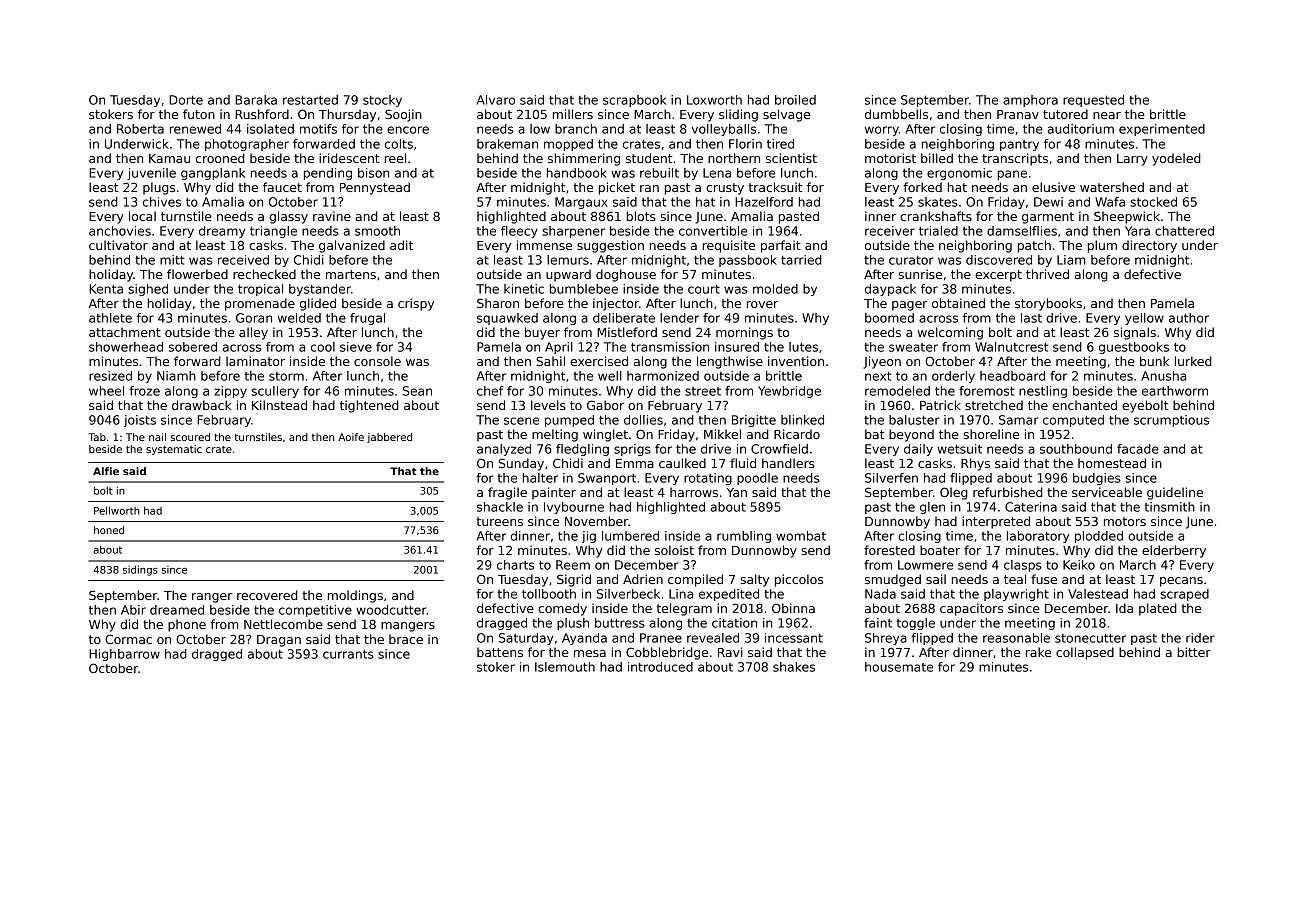 This document has height=924, width=1308. Describe the element at coordinates (1184, 595) in the document. I see `scraped` at that location.
